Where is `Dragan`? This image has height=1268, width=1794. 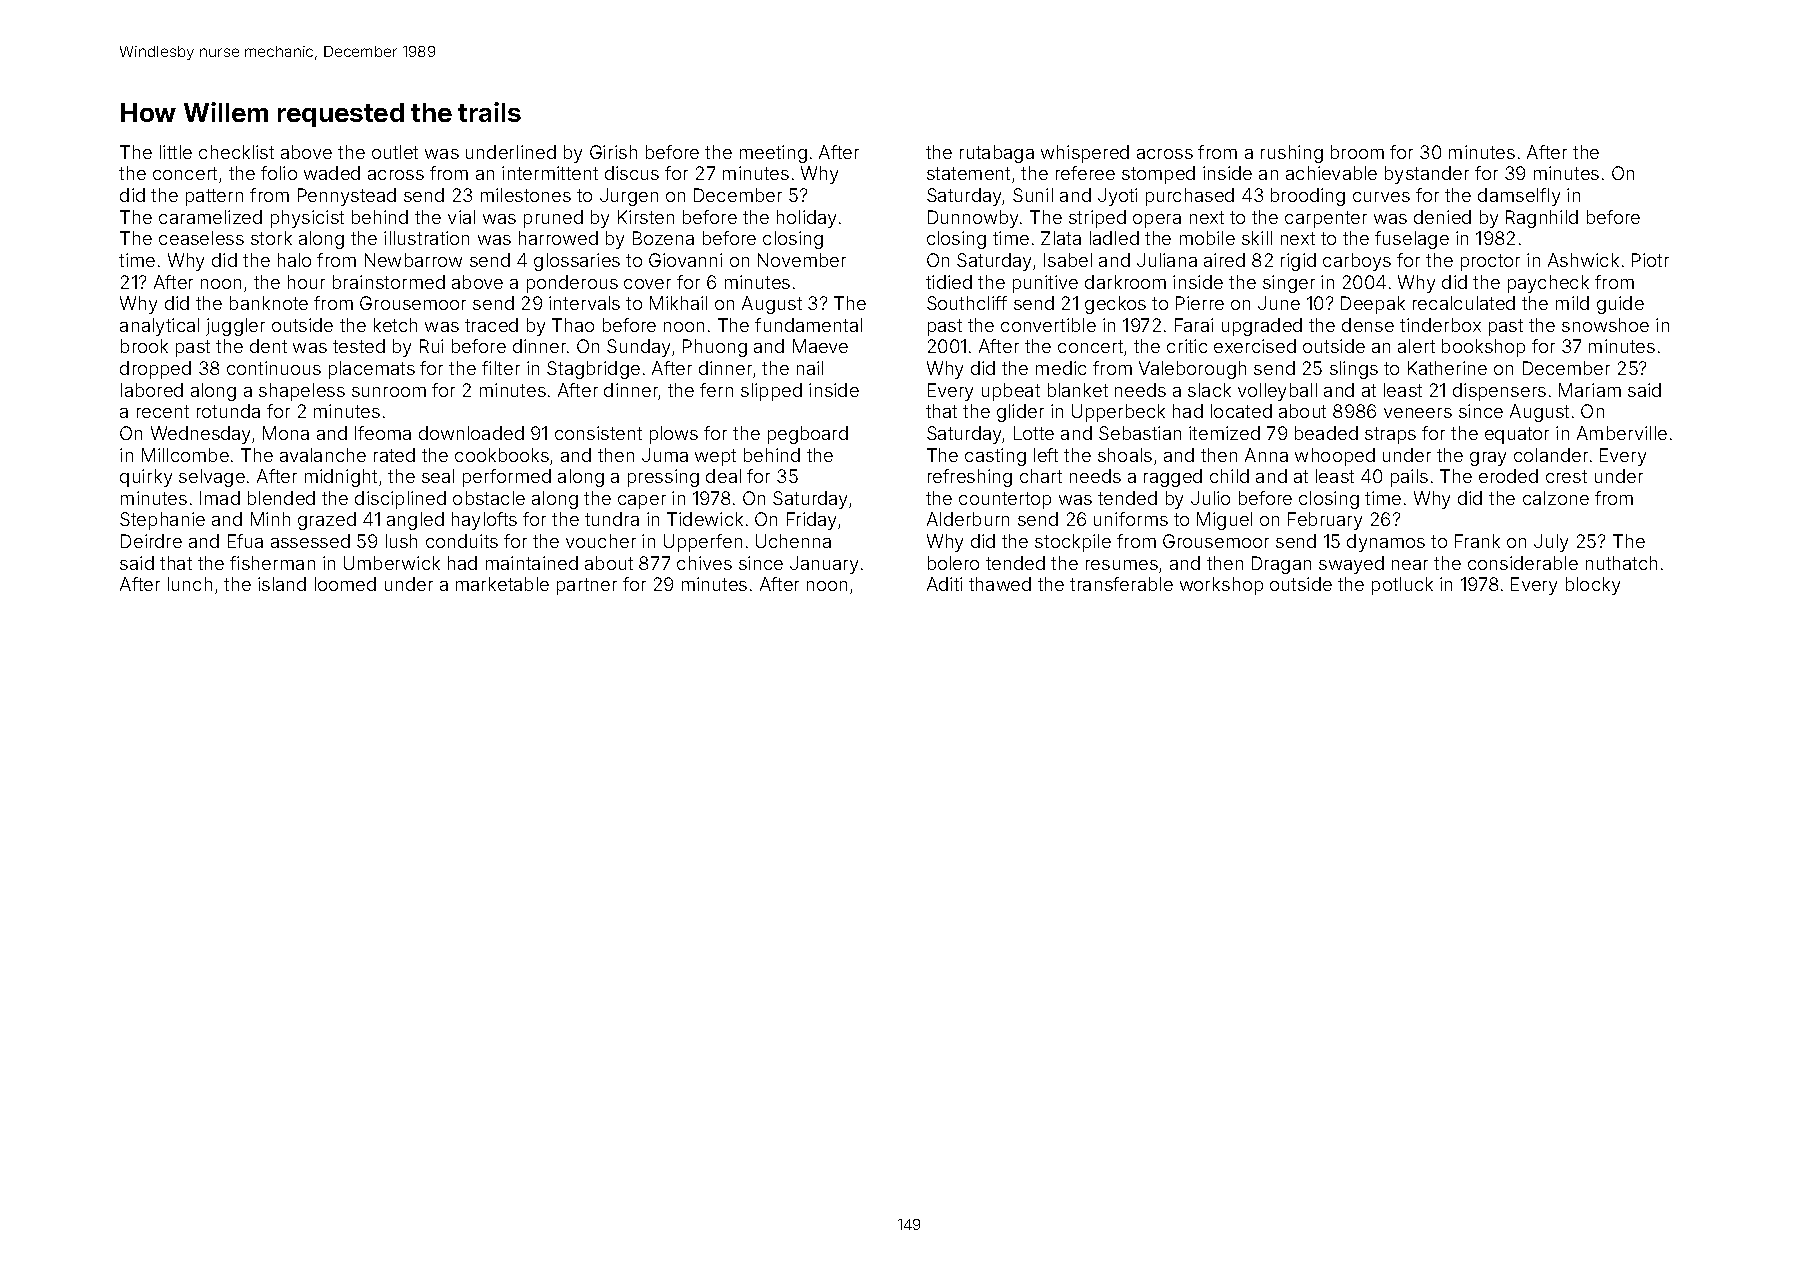
Dragan is located at coordinates (1281, 565).
